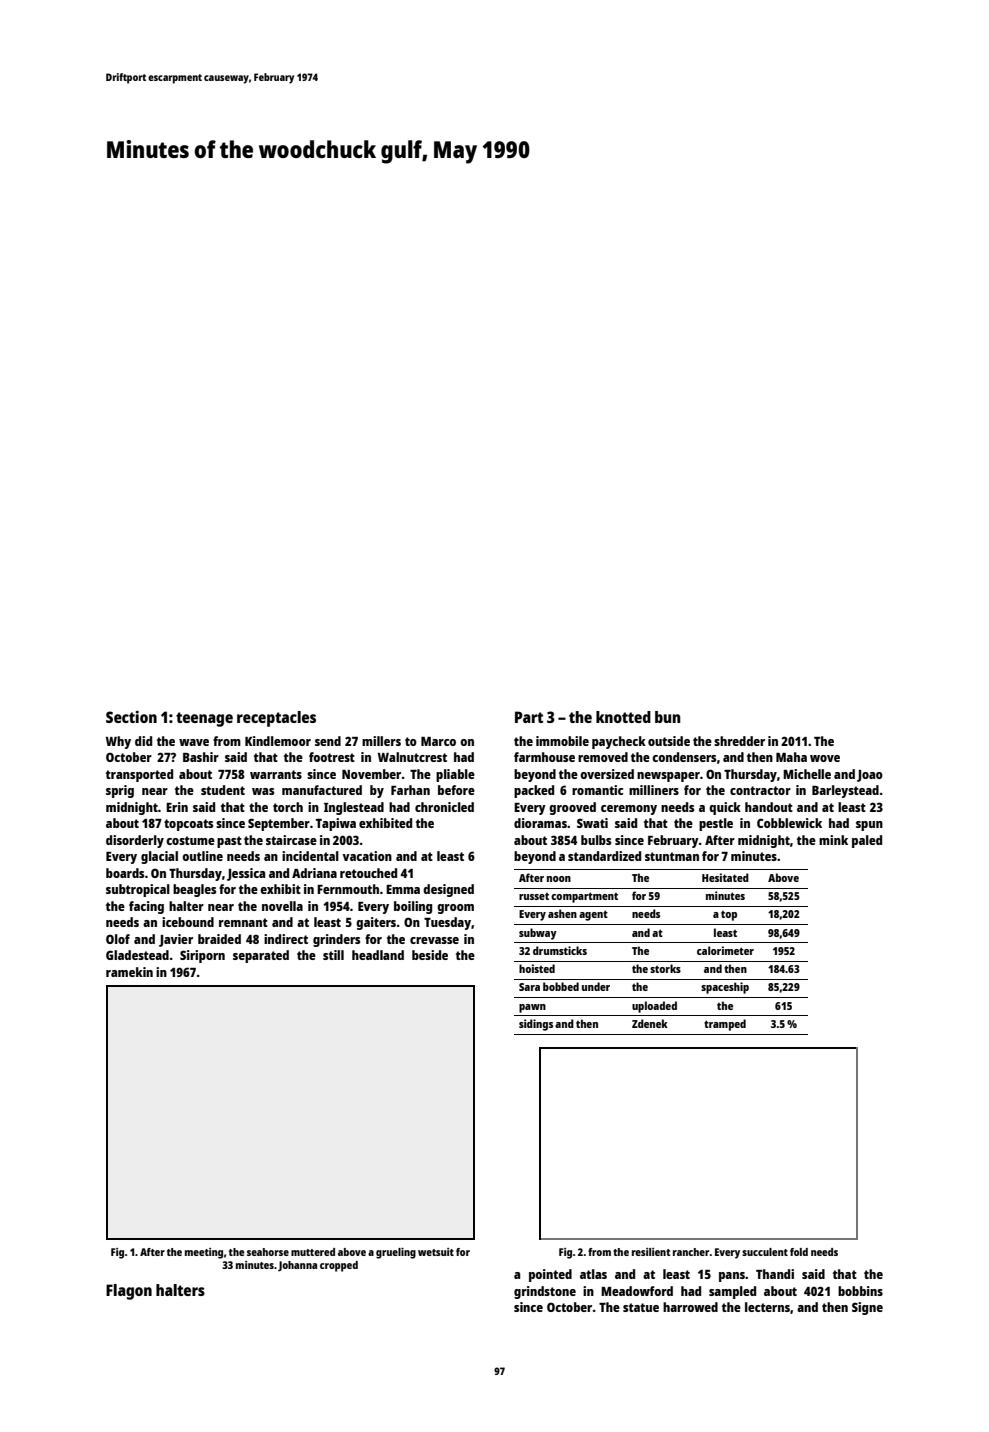  I want to click on grindstone, so click(545, 1292).
